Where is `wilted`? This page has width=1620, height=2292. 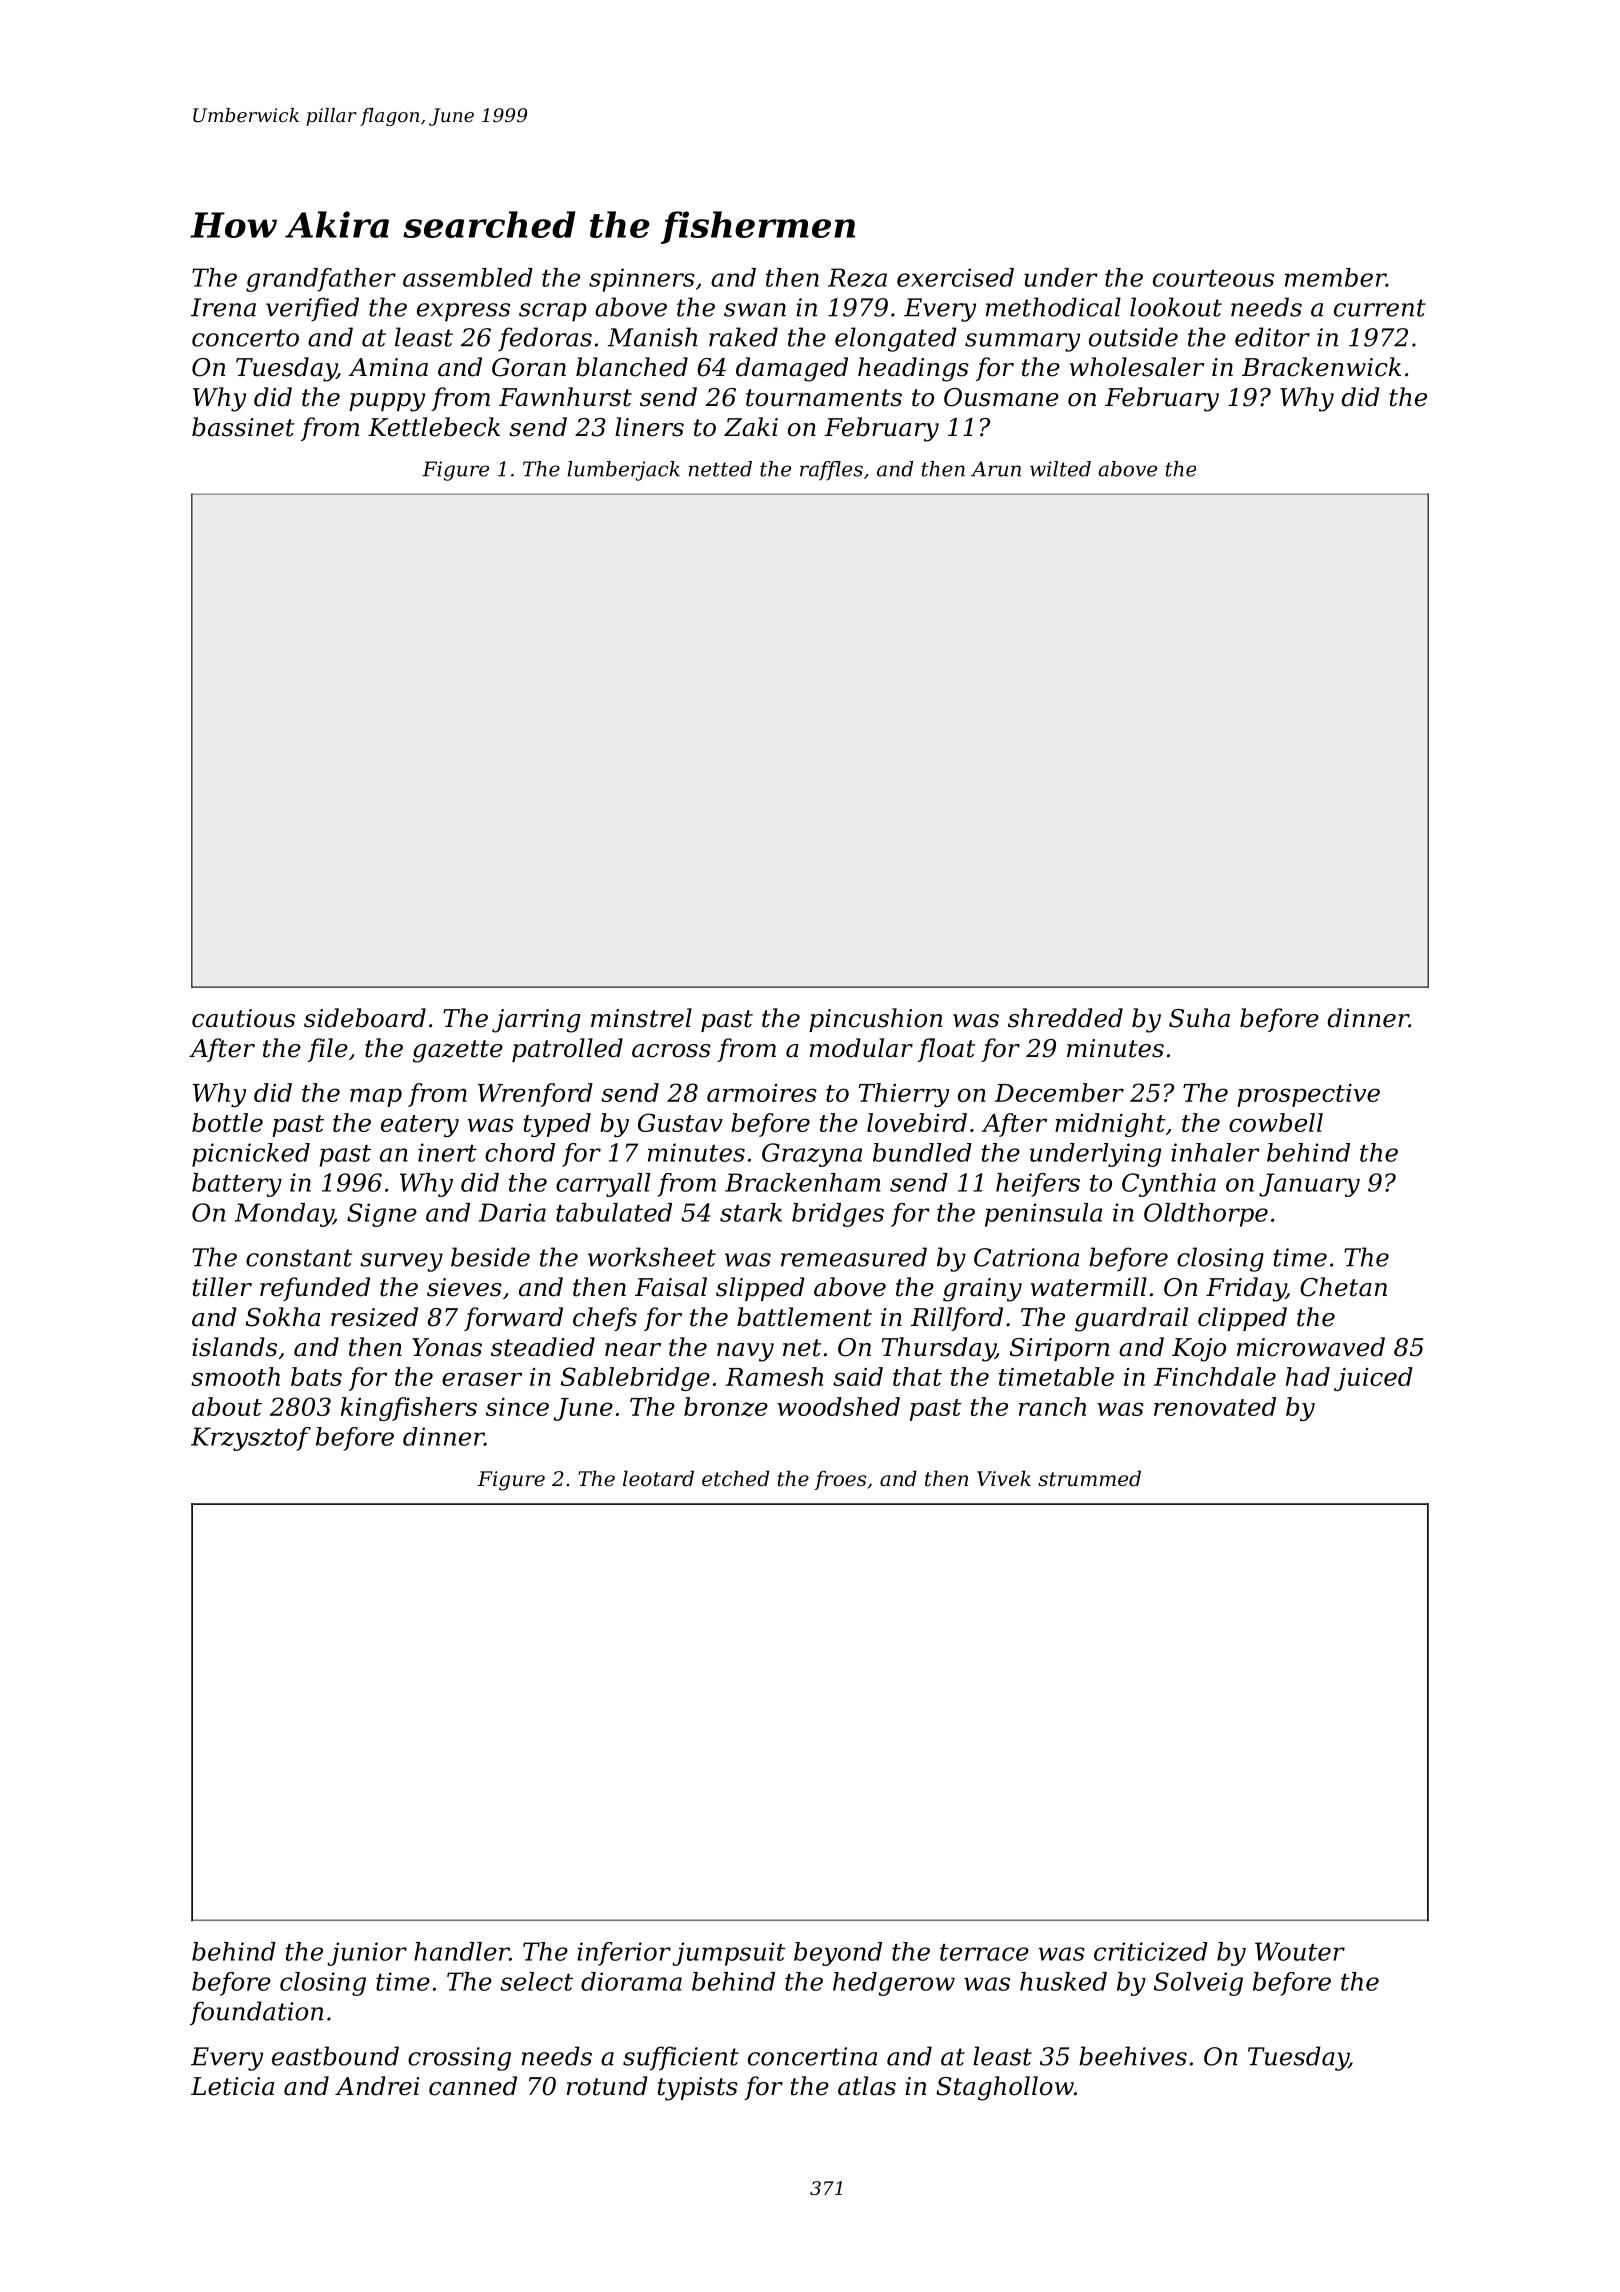
wilted is located at coordinates (1060, 469).
